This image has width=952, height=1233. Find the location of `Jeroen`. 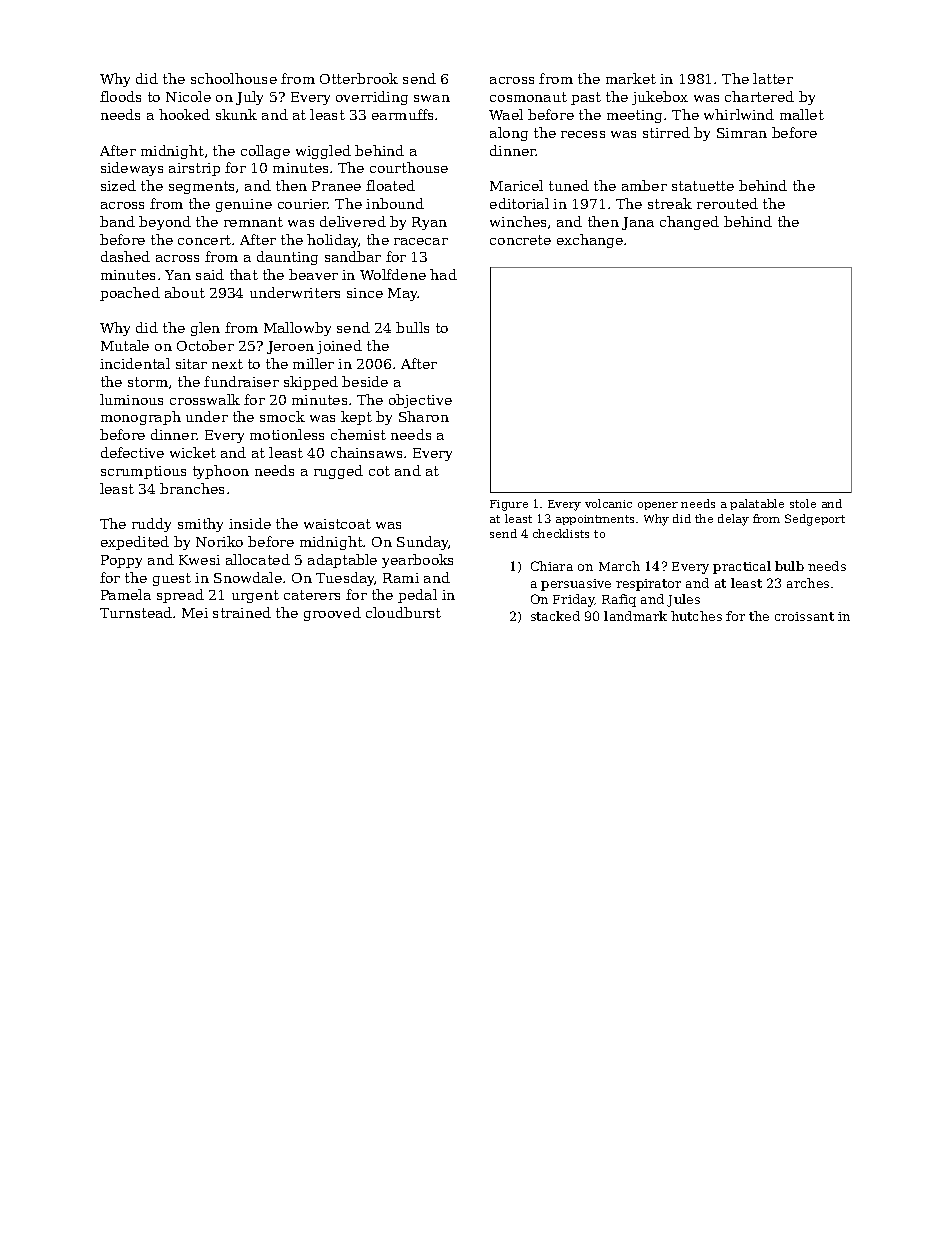

Jeroen is located at coordinates (290, 347).
